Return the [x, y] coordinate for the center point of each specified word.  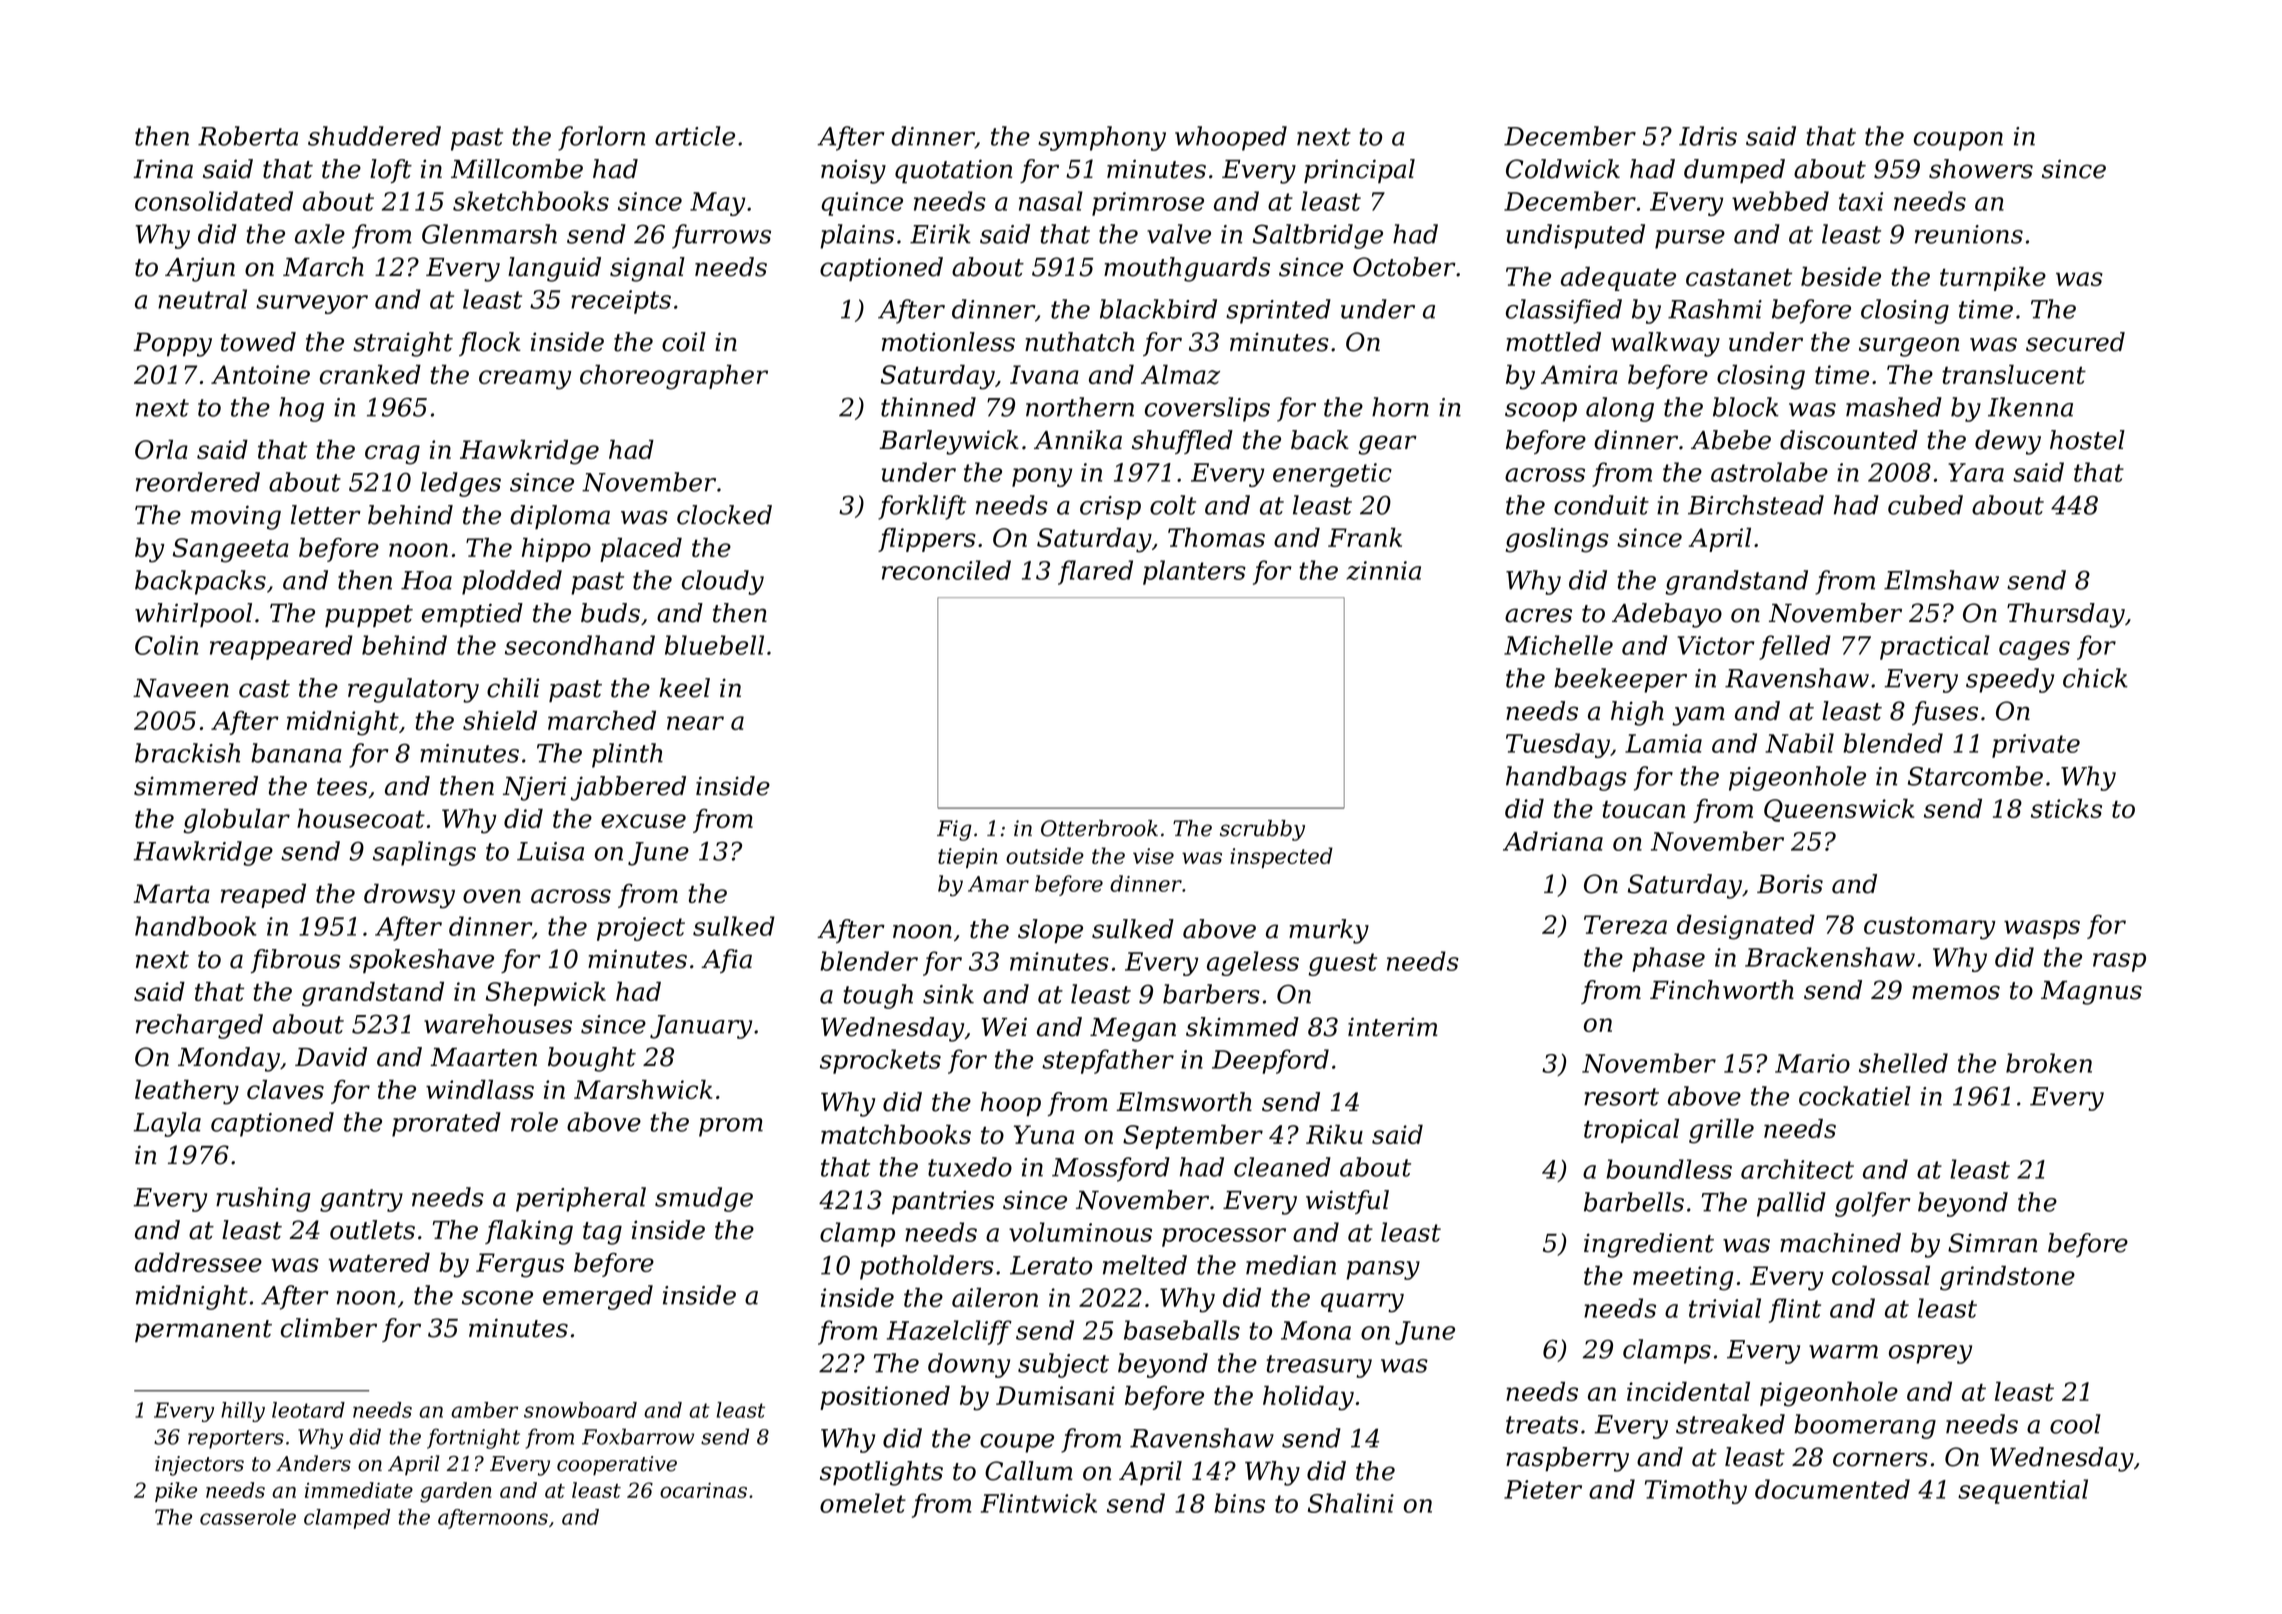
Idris [1708, 136]
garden [456, 1492]
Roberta [248, 136]
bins [1239, 1503]
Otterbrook [1099, 828]
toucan [1643, 809]
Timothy [1696, 1491]
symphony [1102, 138]
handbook [196, 926]
